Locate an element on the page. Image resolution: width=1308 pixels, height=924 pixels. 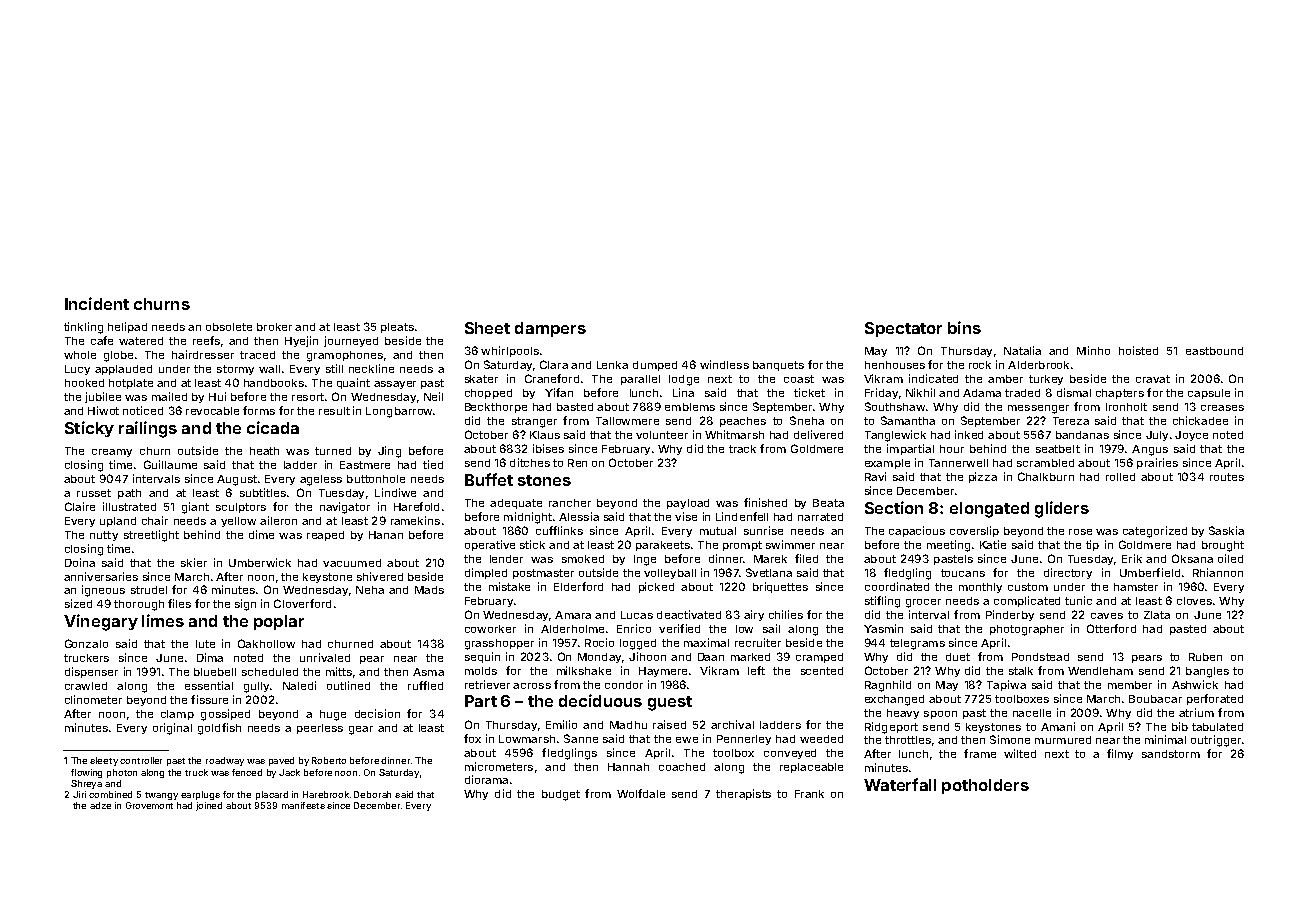
therapists is located at coordinates (743, 794).
